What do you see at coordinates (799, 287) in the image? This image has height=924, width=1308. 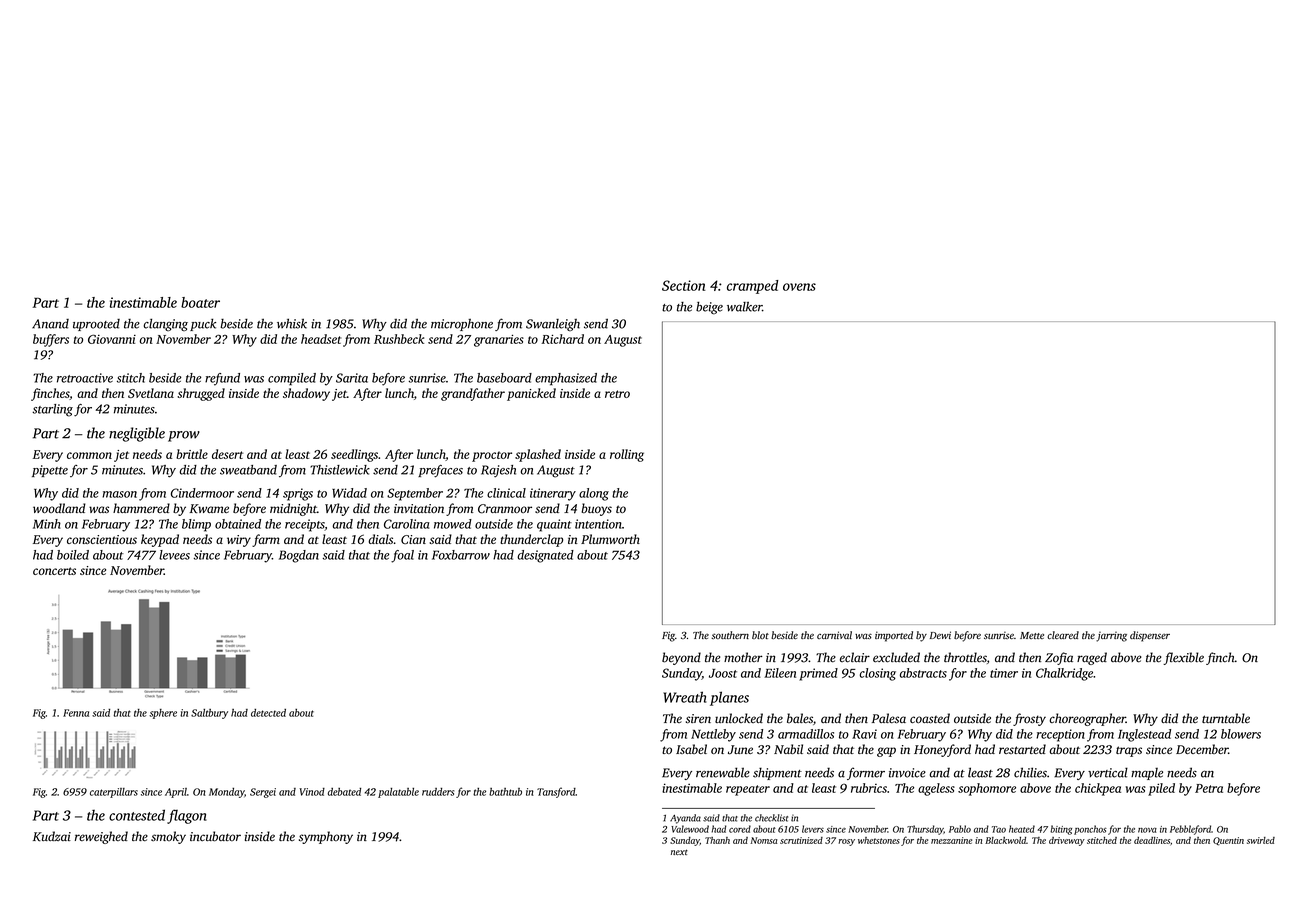 I see `ovens` at bounding box center [799, 287].
